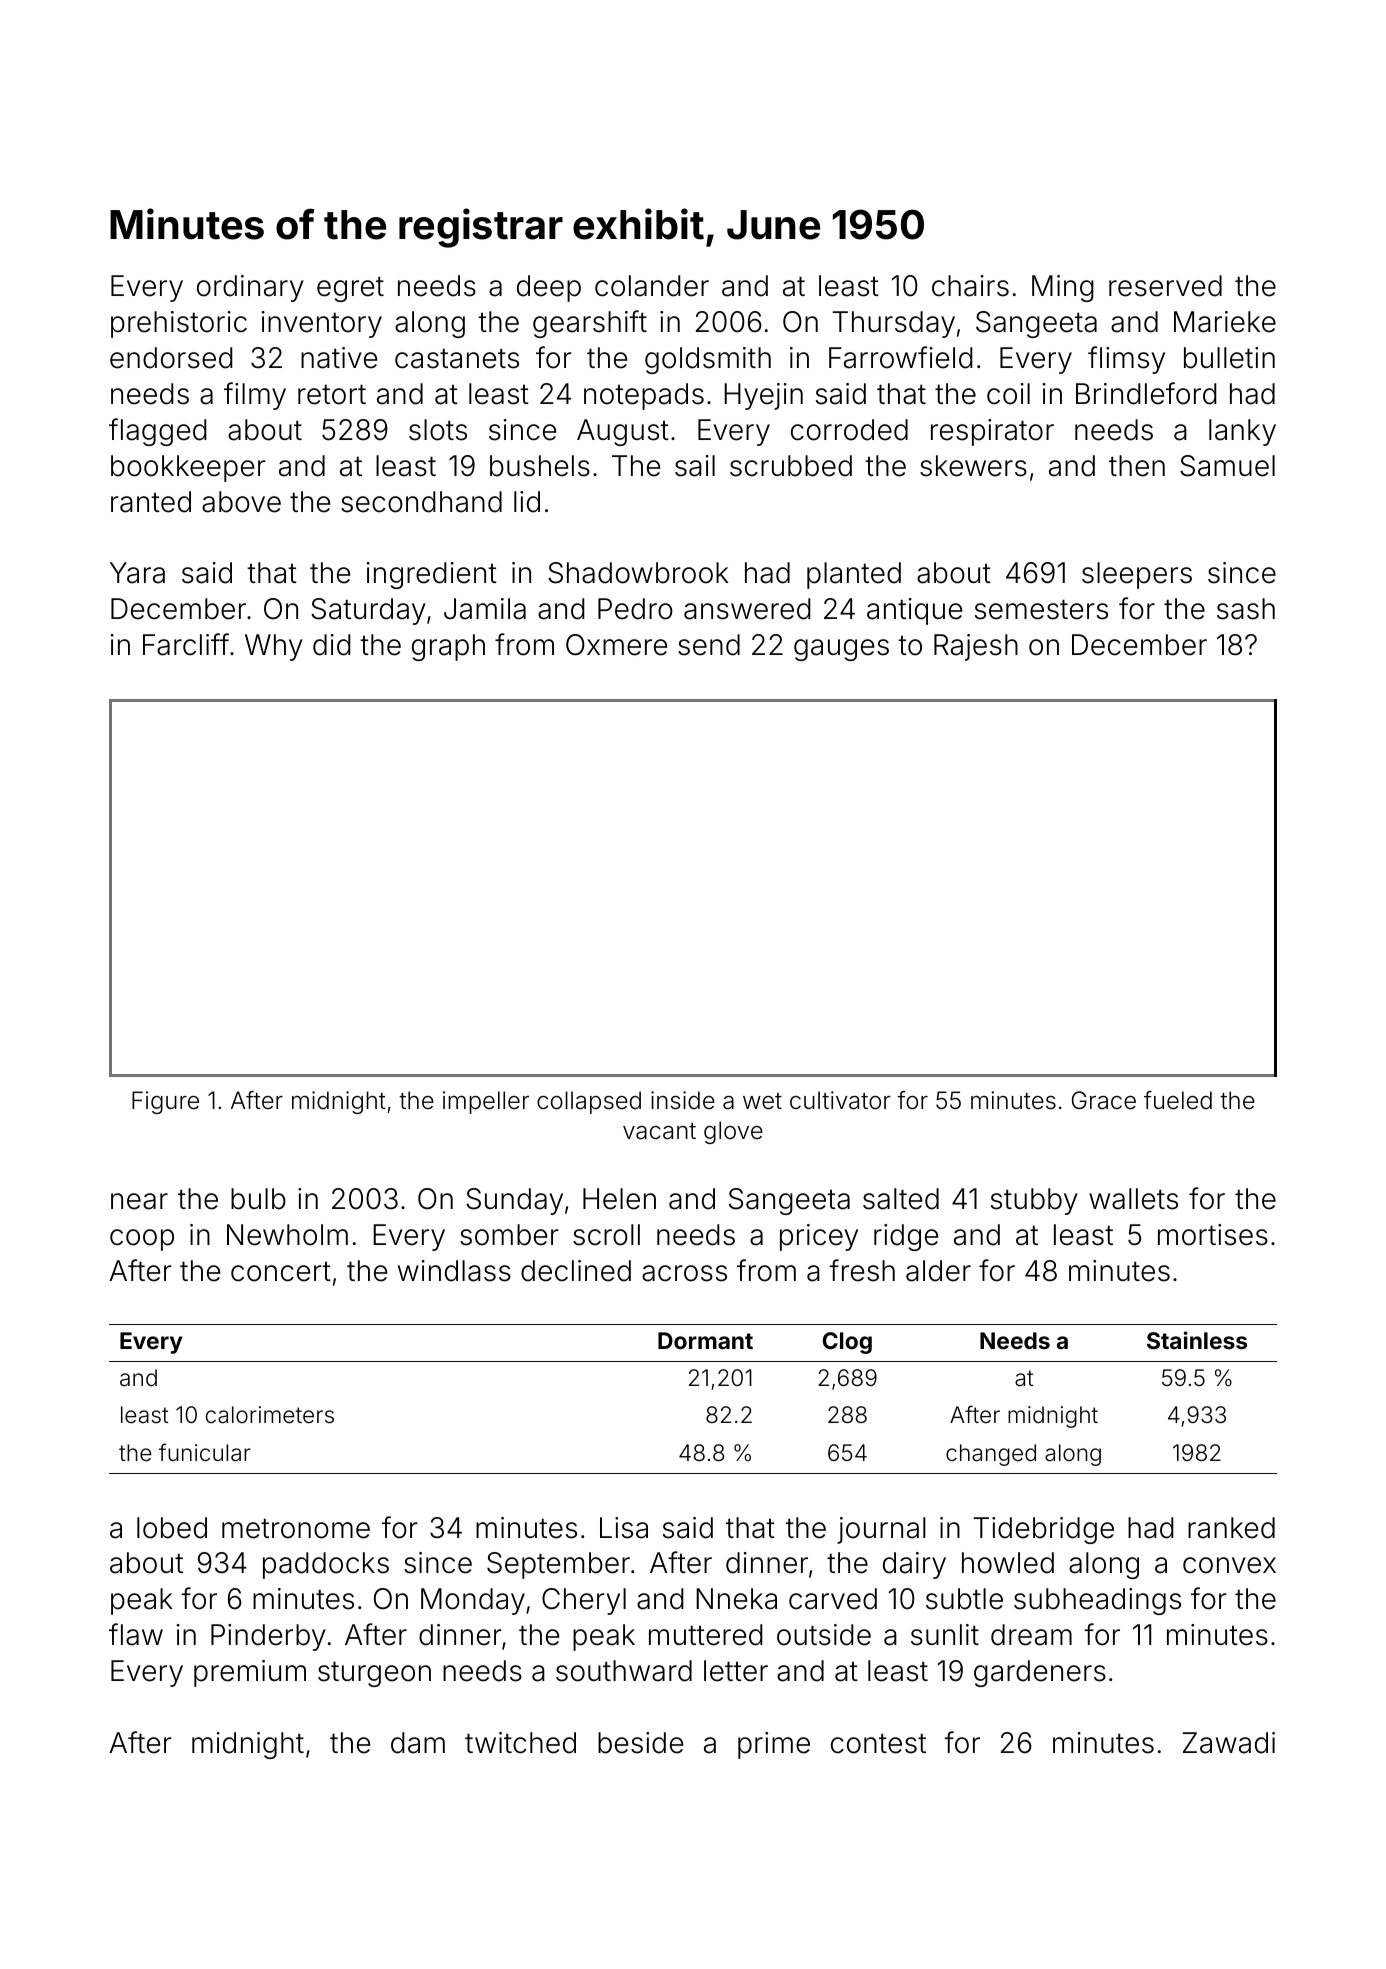 The width and height of the page is (1386, 1969). Describe the element at coordinates (616, 645) in the page. I see `Oxmere` at that location.
